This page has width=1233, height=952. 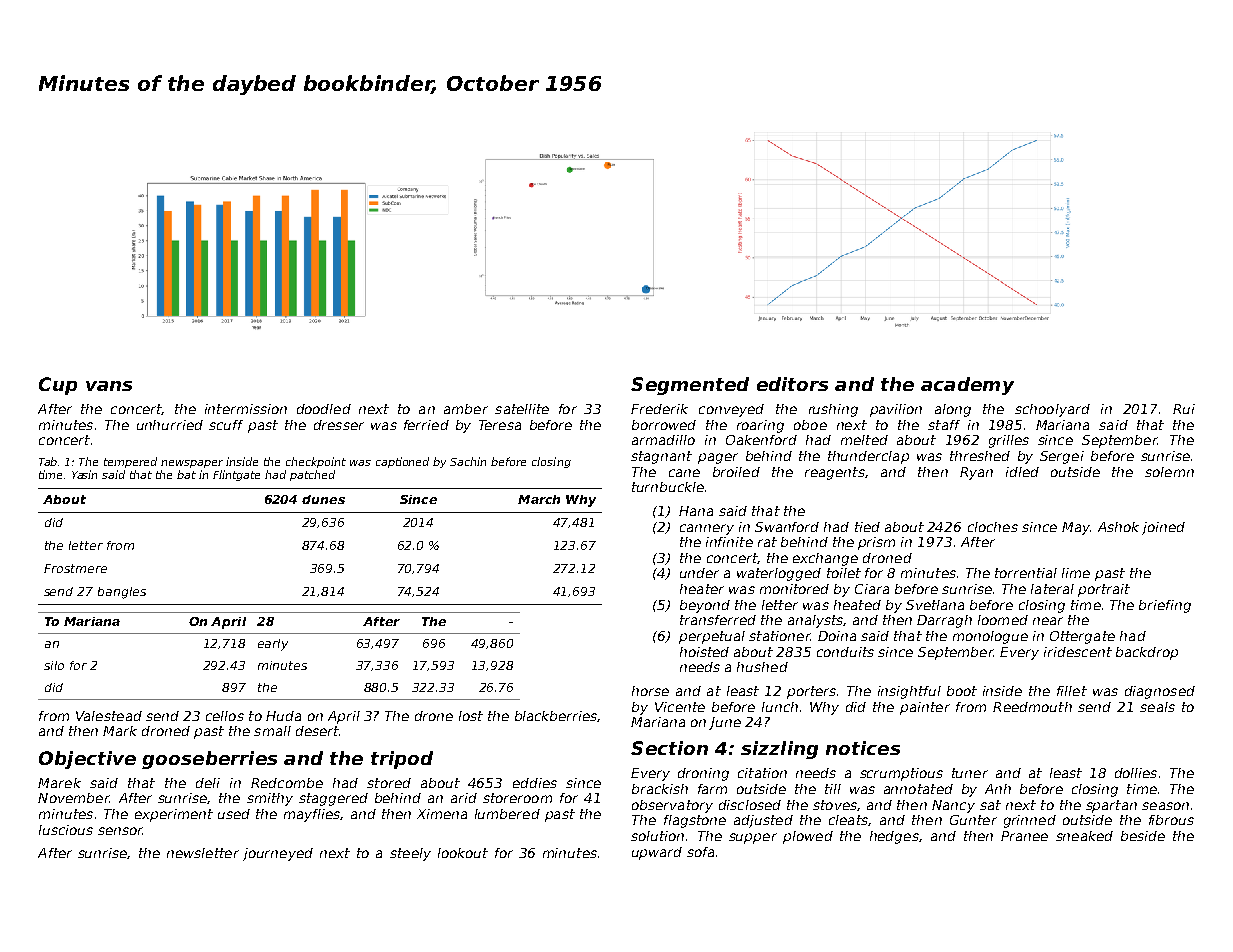 I want to click on eddies, so click(x=535, y=783).
